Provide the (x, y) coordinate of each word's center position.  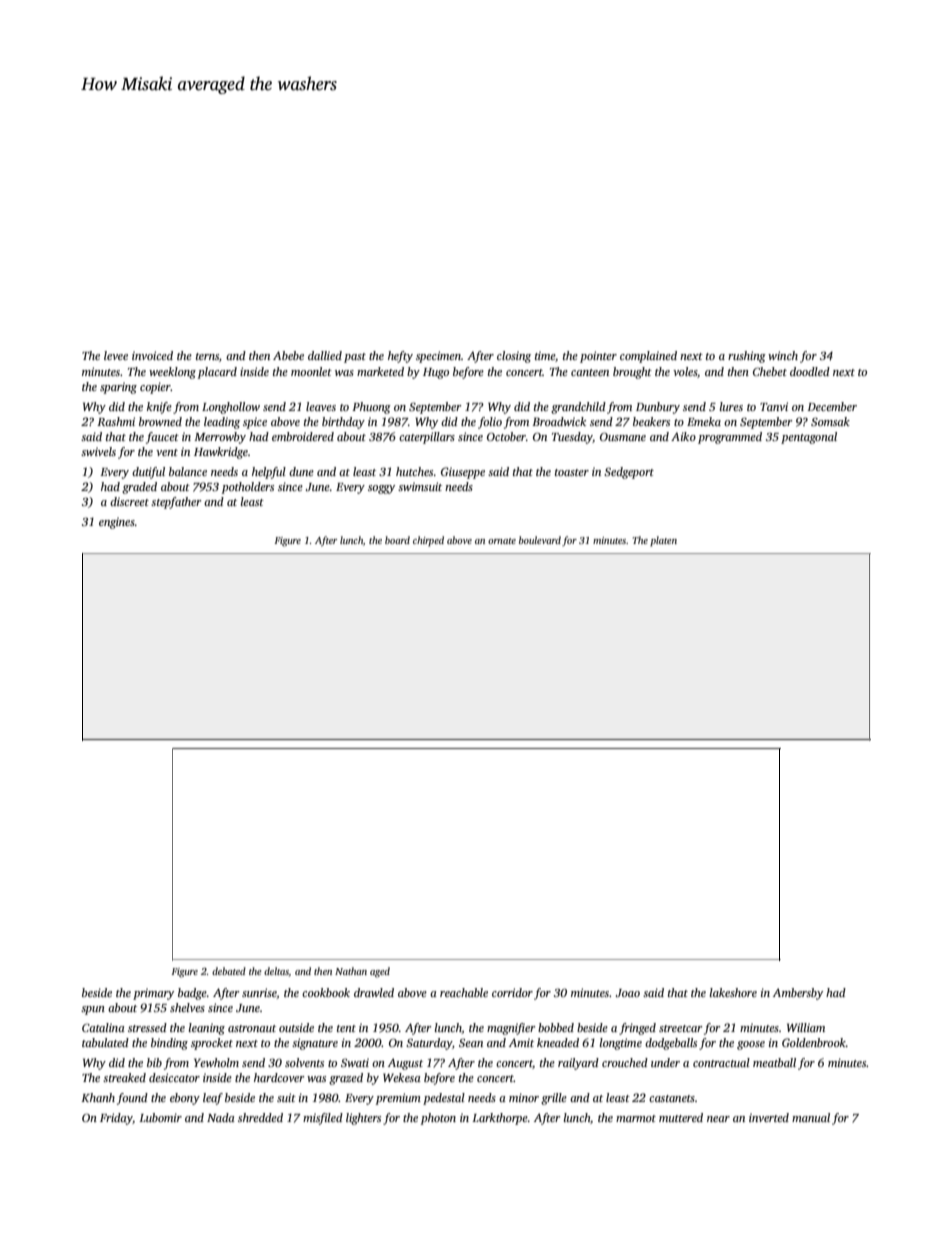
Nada (221, 1117)
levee (116, 355)
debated (229, 971)
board (397, 540)
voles (685, 372)
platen (663, 541)
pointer (598, 357)
